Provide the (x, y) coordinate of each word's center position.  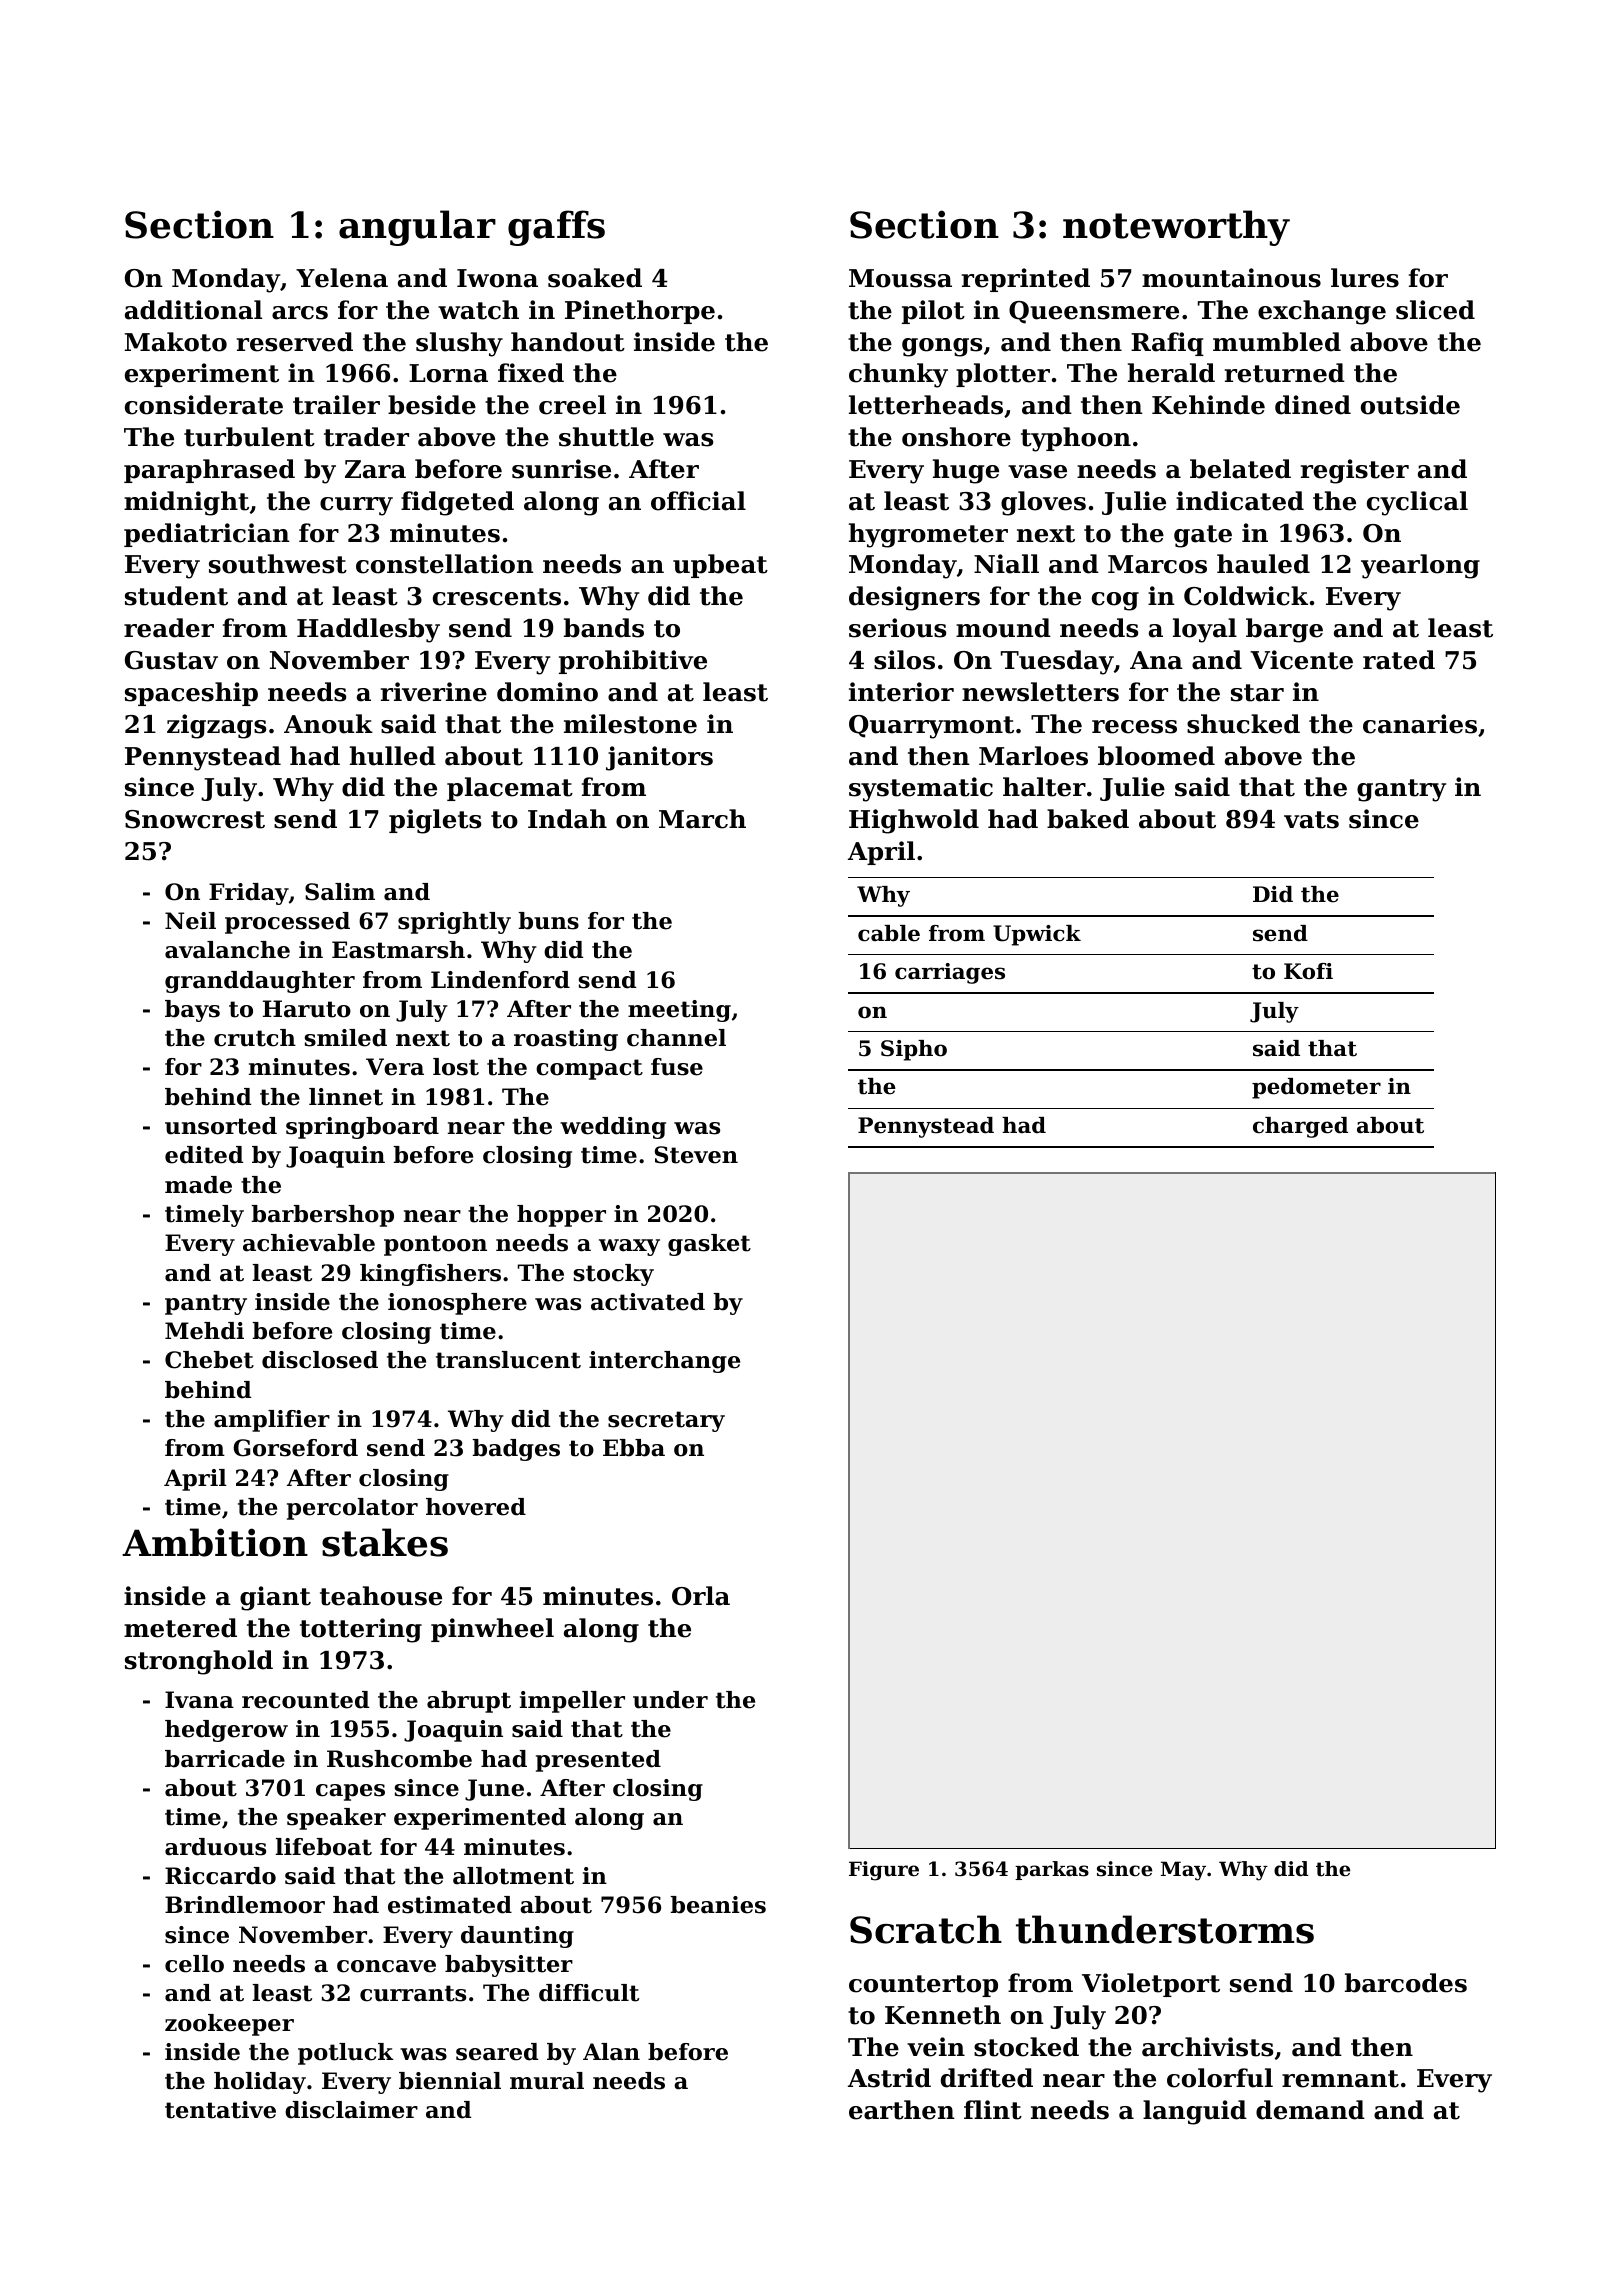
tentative (220, 2110)
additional (193, 310)
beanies (718, 1905)
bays (192, 1011)
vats (1311, 820)
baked (1088, 819)
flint (993, 2110)
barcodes (1406, 1983)
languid (1195, 2112)
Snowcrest (195, 819)
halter (1044, 787)
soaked (595, 278)
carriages (950, 973)
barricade (225, 1759)
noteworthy (1176, 228)
